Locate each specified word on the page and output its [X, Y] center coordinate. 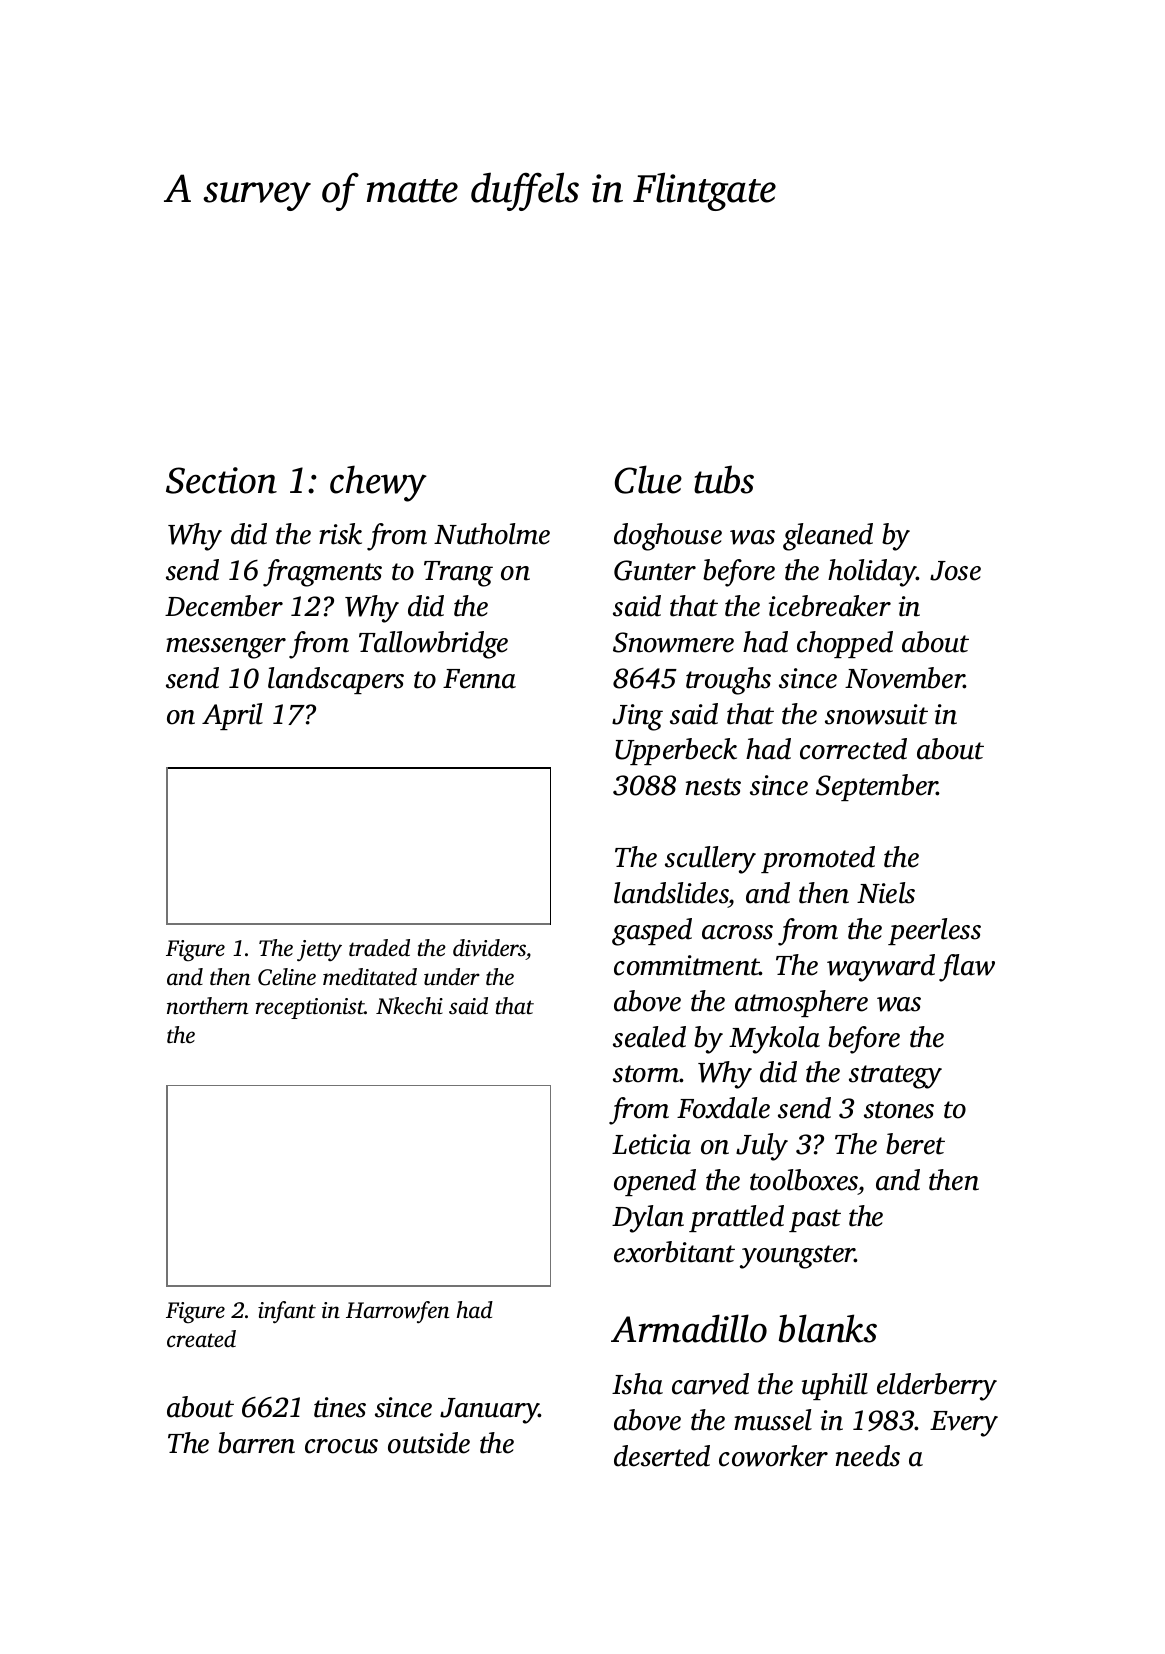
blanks [828, 1328]
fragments [322, 573]
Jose [955, 571]
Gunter [655, 570]
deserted [662, 1456]
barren [256, 1443]
